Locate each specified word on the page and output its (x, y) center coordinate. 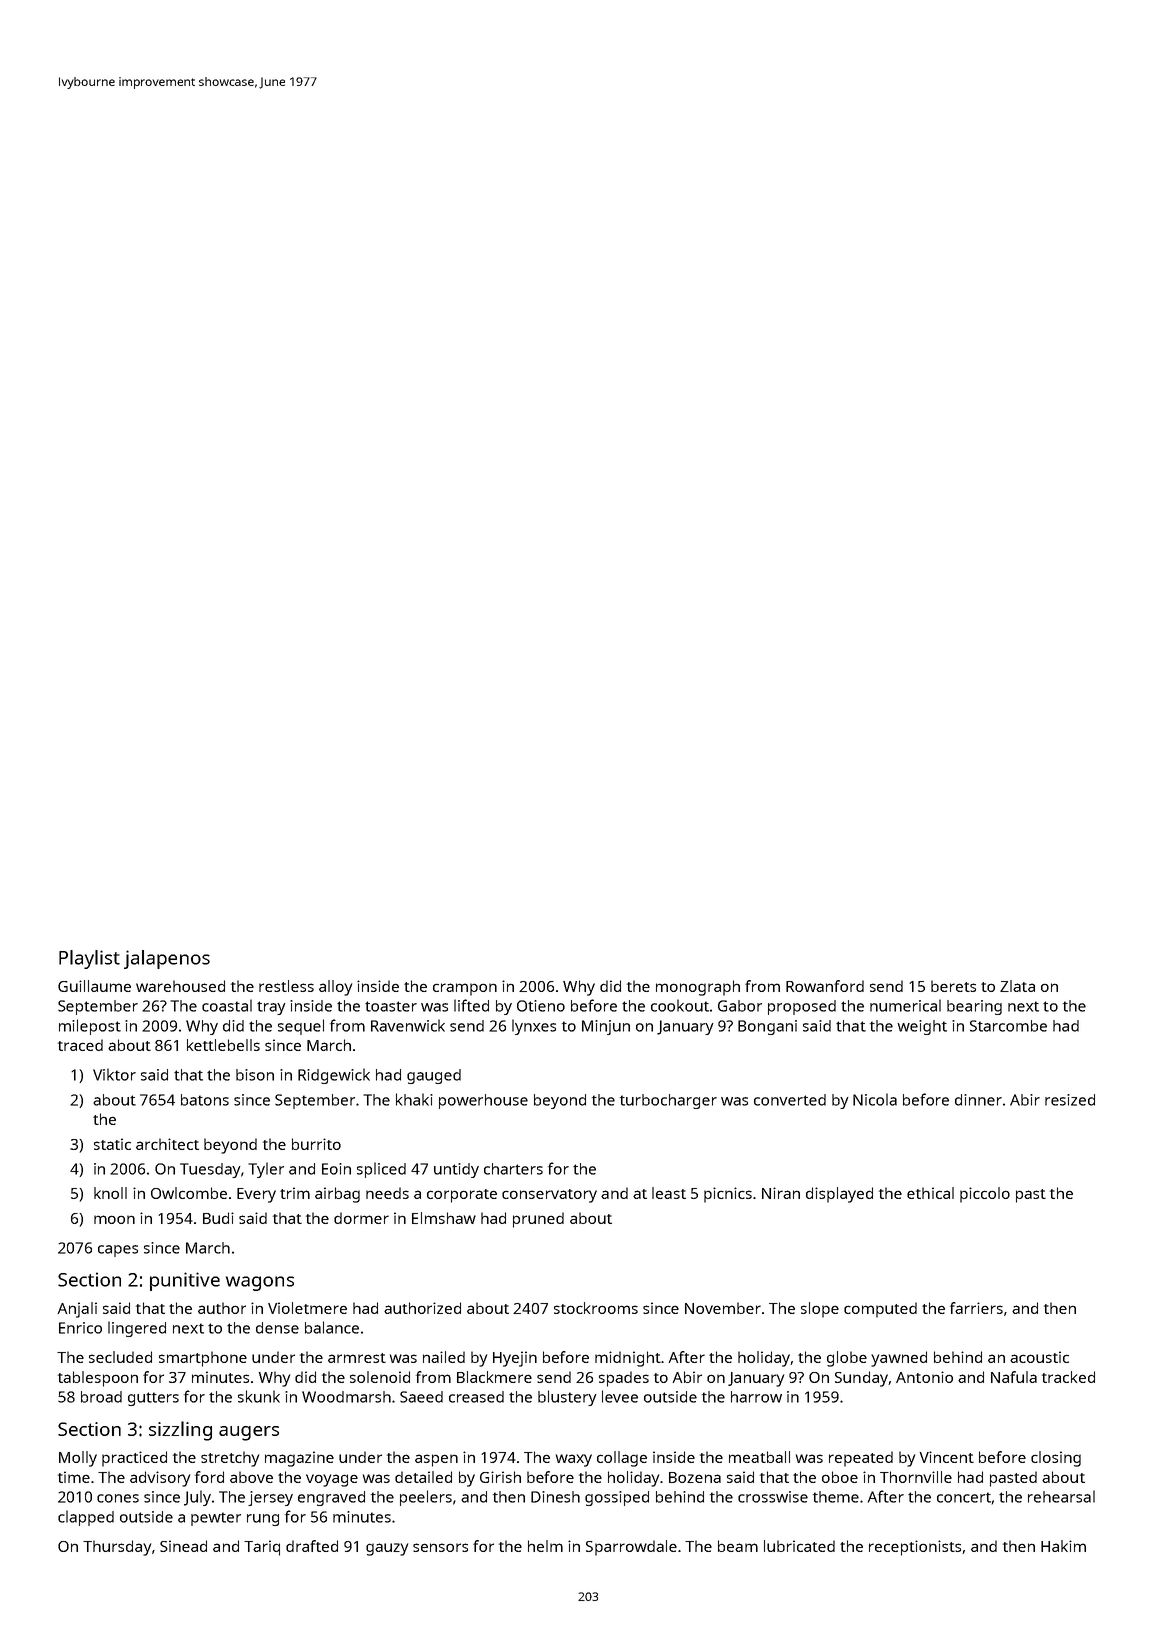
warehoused (180, 986)
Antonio (924, 1377)
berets (953, 986)
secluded (120, 1357)
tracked (1068, 1377)
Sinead (183, 1546)
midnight (628, 1359)
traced (80, 1045)
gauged (434, 1076)
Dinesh (555, 1497)
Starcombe (1008, 1026)
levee (620, 1396)
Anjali (77, 1310)
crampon (465, 989)
